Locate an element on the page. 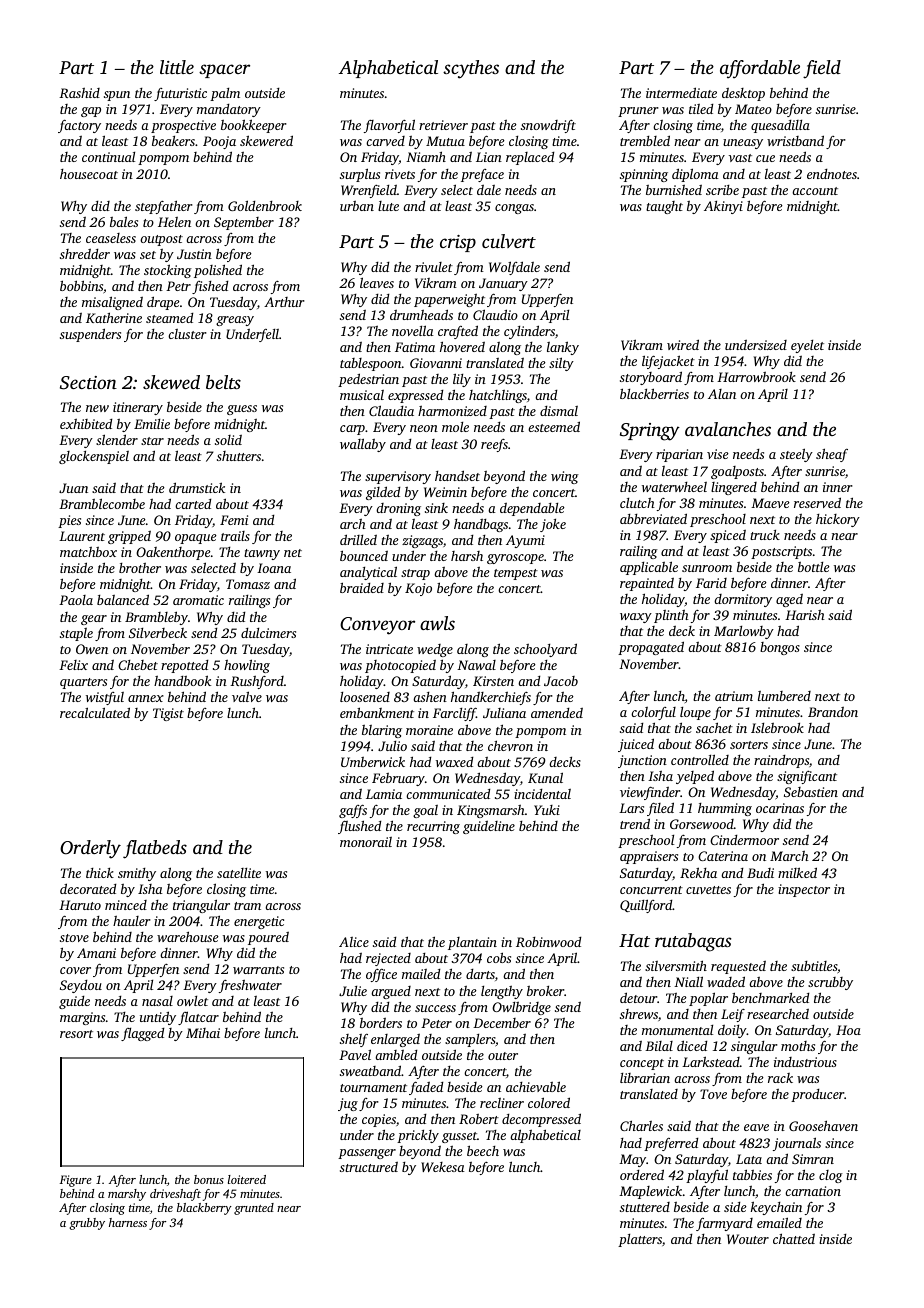 Image resolution: width=924 pixels, height=1308 pixels. recalculated is located at coordinates (95, 712).
